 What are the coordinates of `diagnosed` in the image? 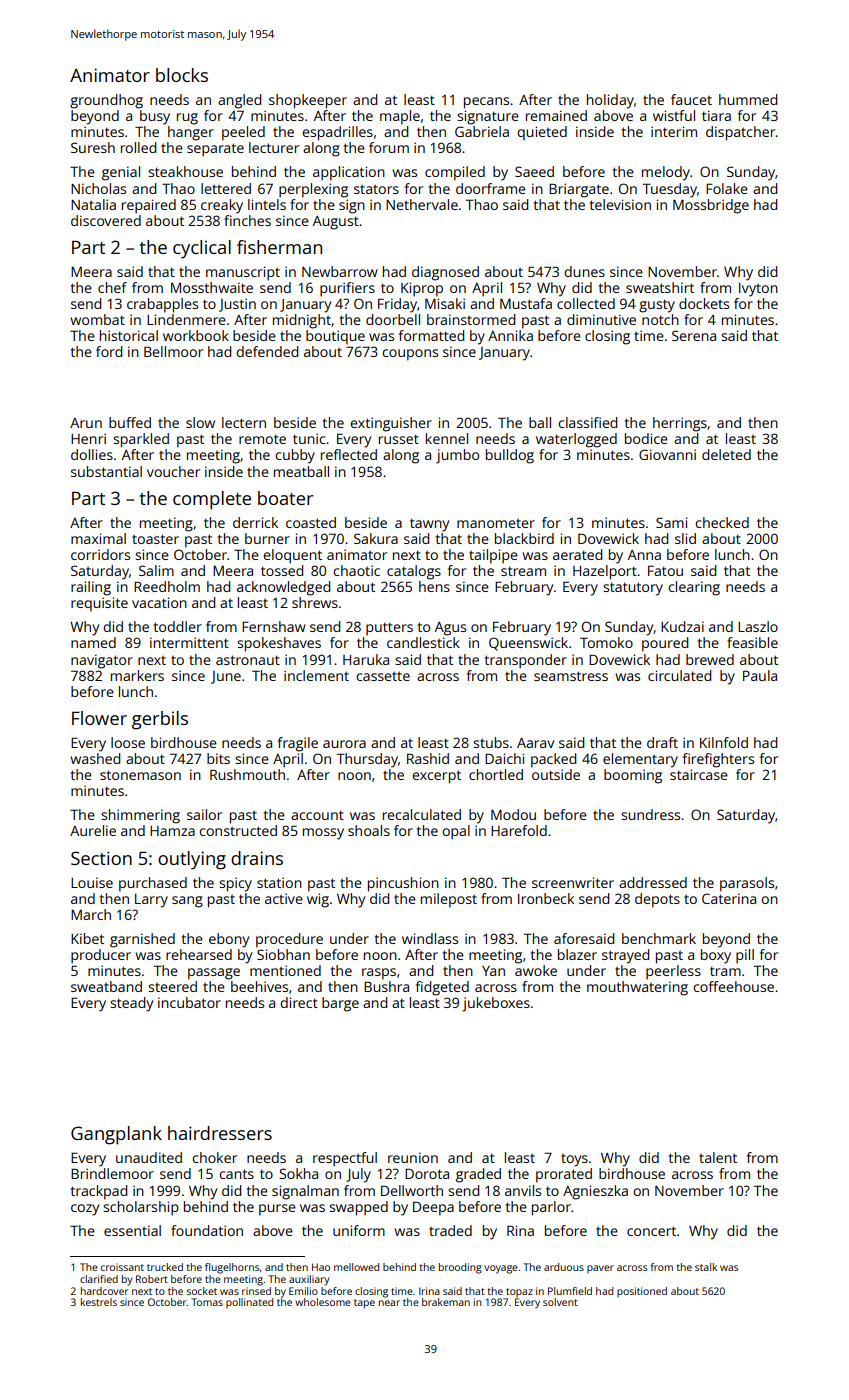 It's located at (445, 273).
